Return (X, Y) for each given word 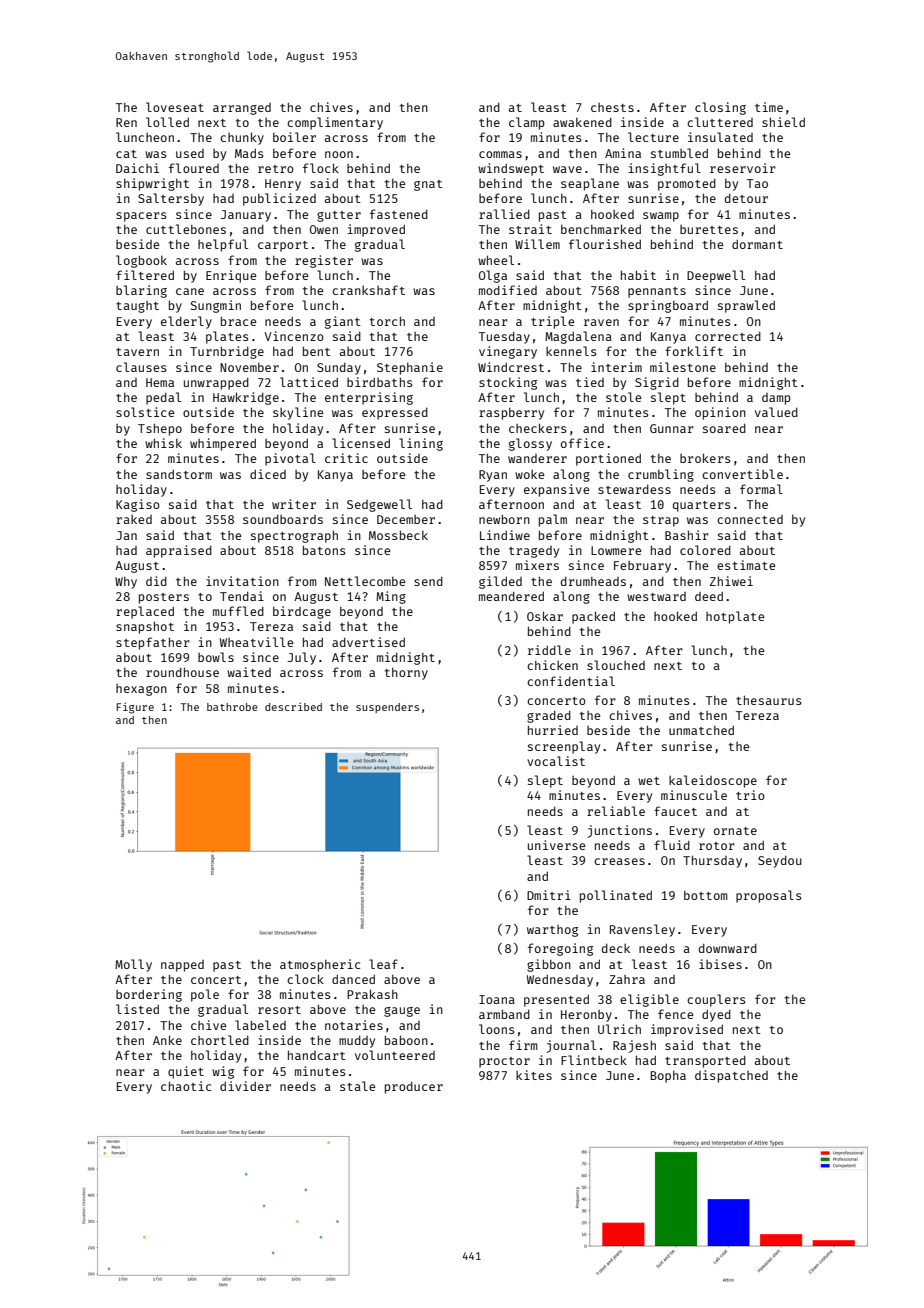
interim (616, 367)
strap (661, 521)
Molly (133, 965)
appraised (179, 551)
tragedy (534, 552)
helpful (223, 245)
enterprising (369, 398)
